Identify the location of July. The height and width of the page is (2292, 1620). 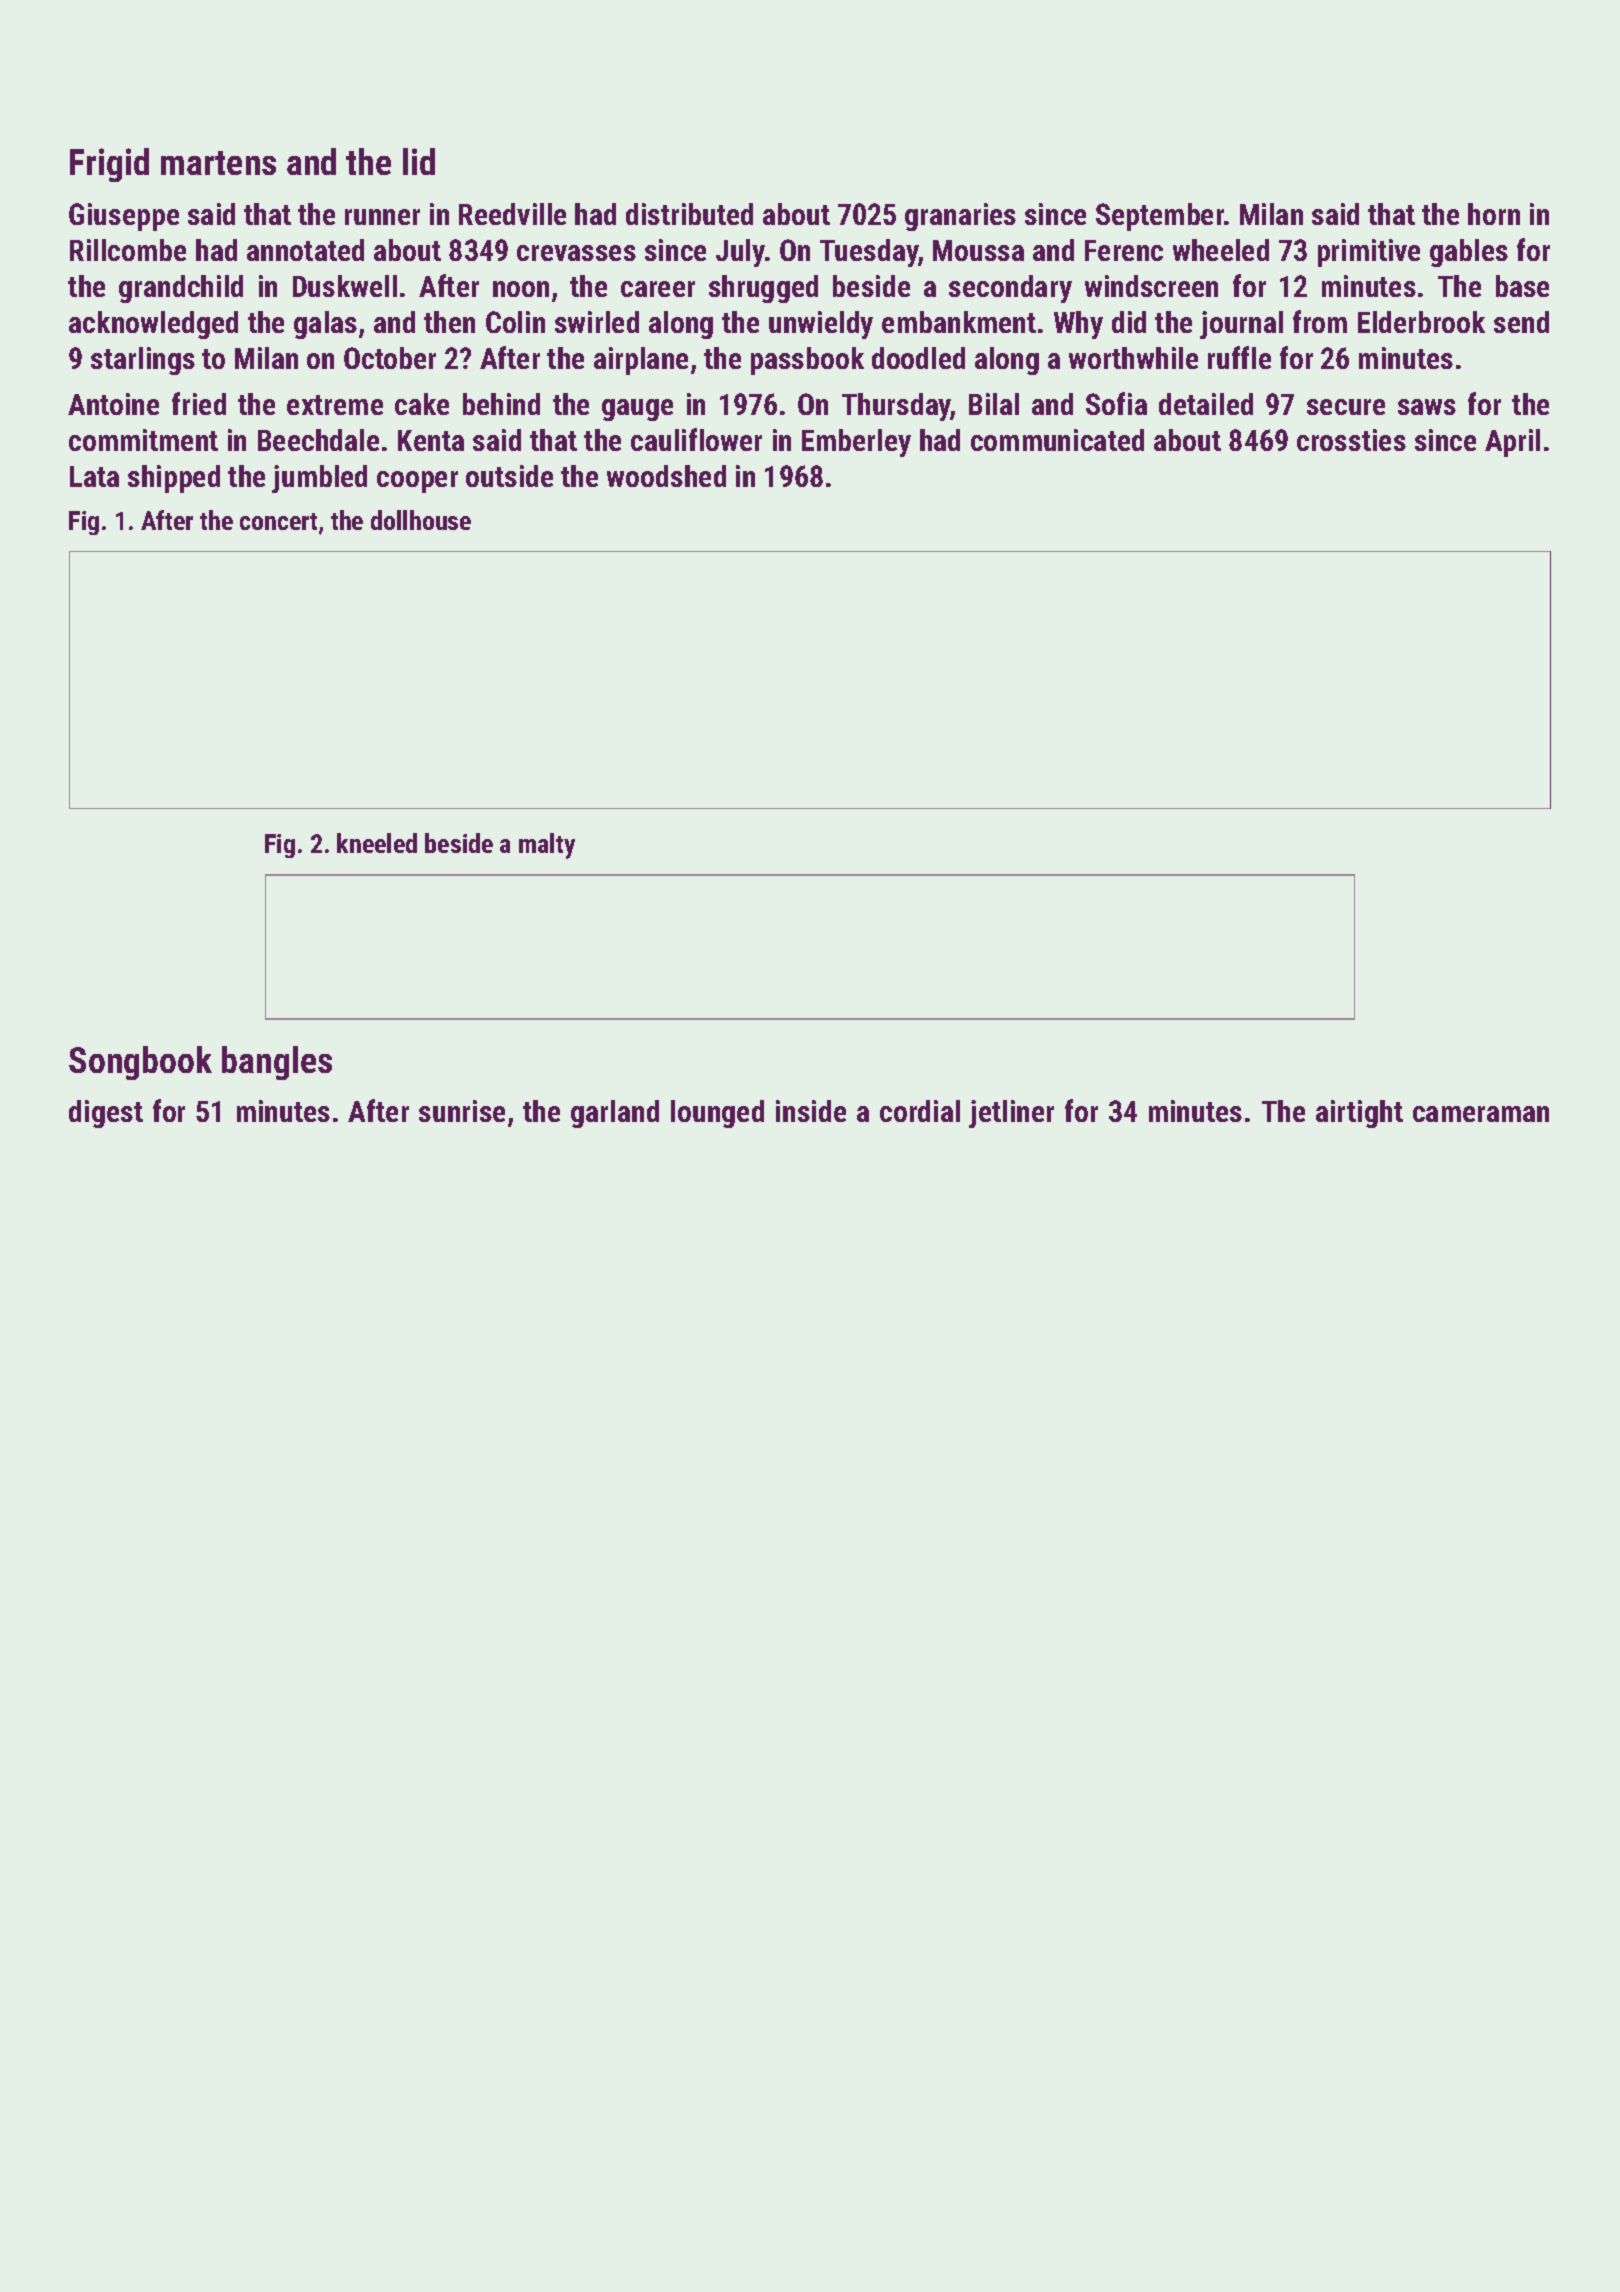
(740, 253).
